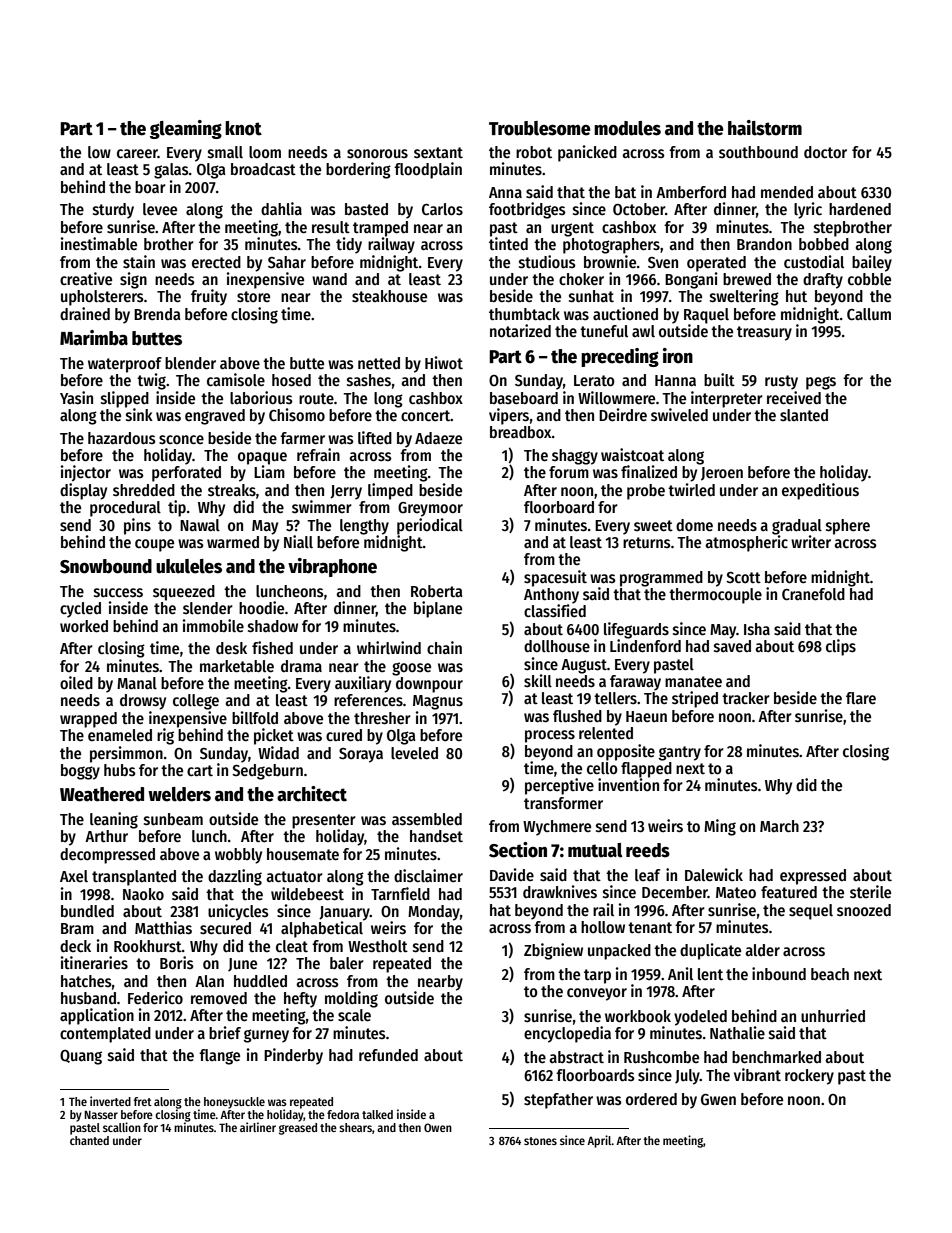  Describe the element at coordinates (293, 1056) in the screenshot. I see `Pinderby` at that location.
